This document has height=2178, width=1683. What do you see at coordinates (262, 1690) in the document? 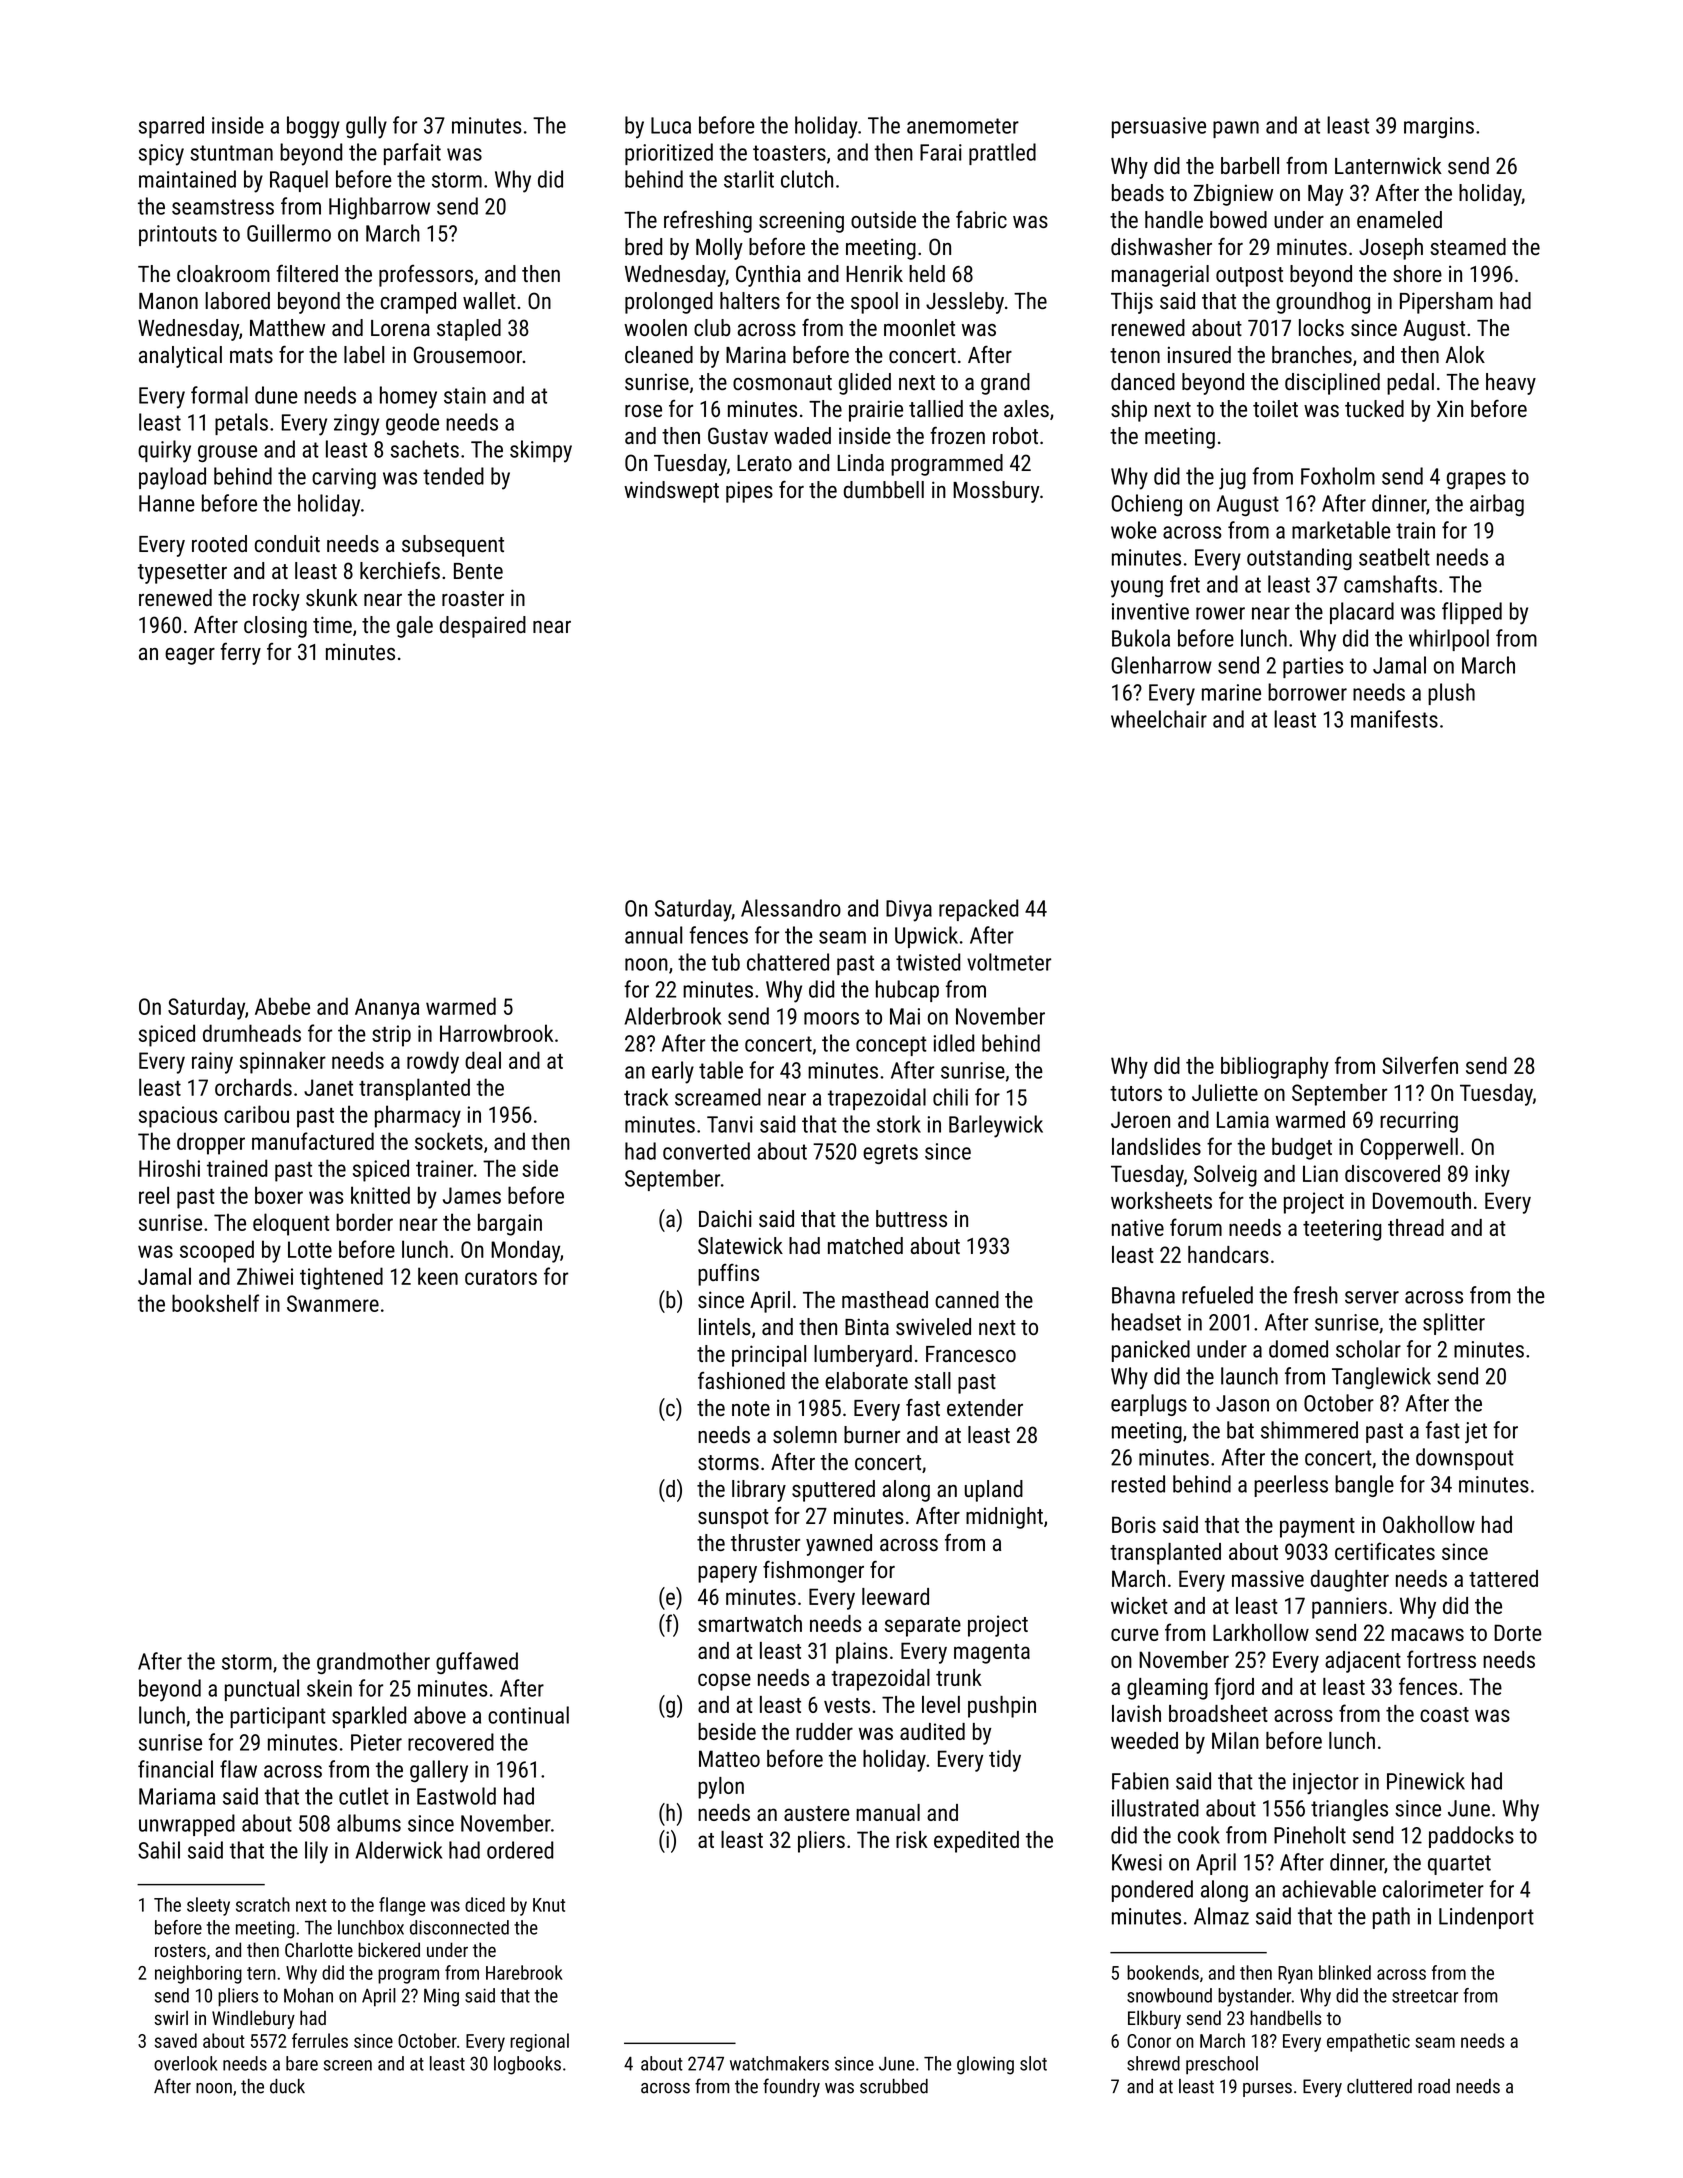
I see `punctual` at bounding box center [262, 1690].
